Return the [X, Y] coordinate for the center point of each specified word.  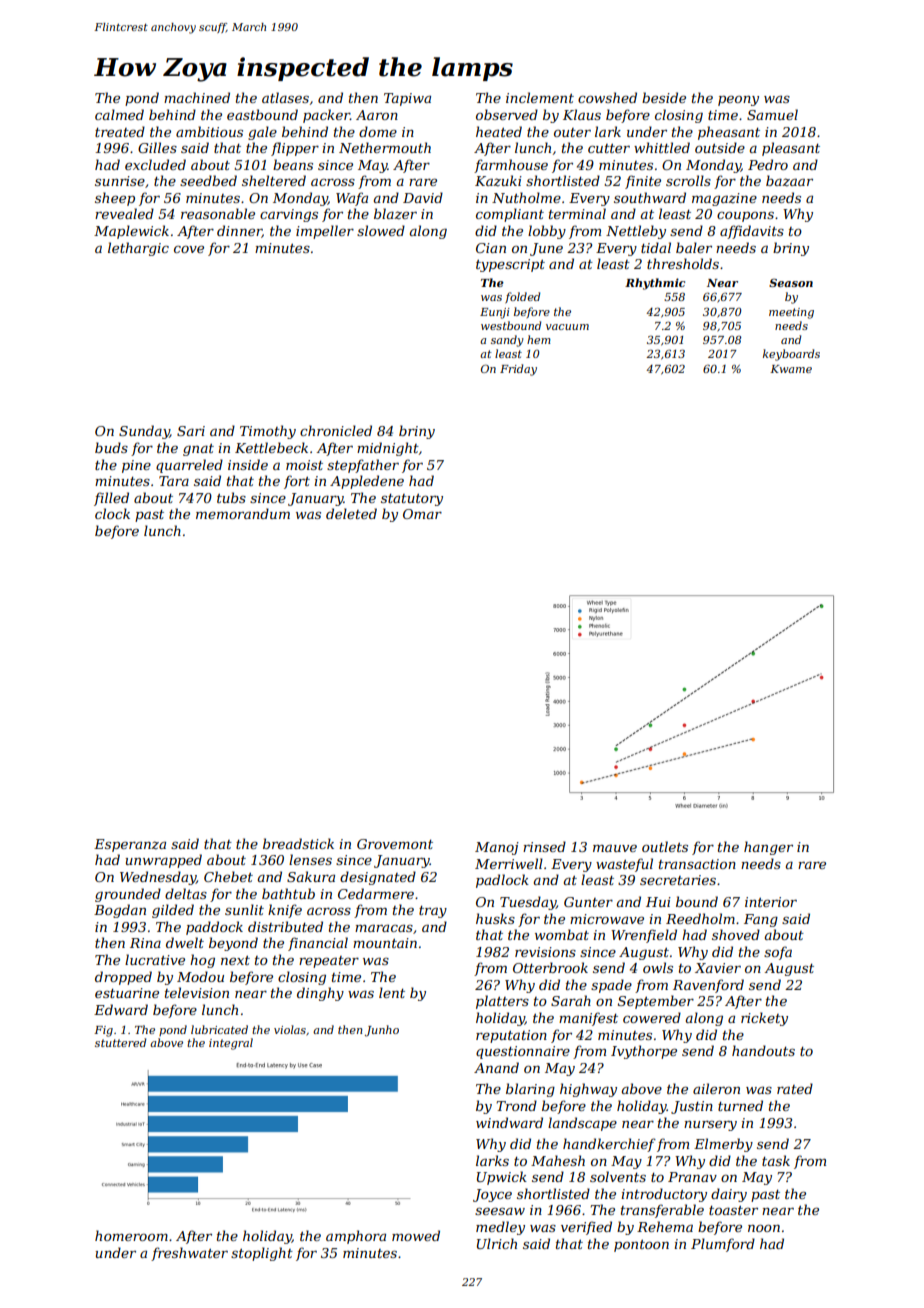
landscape [582, 1124]
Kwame [791, 369]
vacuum [567, 327]
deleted [351, 513]
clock [112, 513]
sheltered [274, 180]
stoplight [262, 1254]
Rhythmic [655, 284]
